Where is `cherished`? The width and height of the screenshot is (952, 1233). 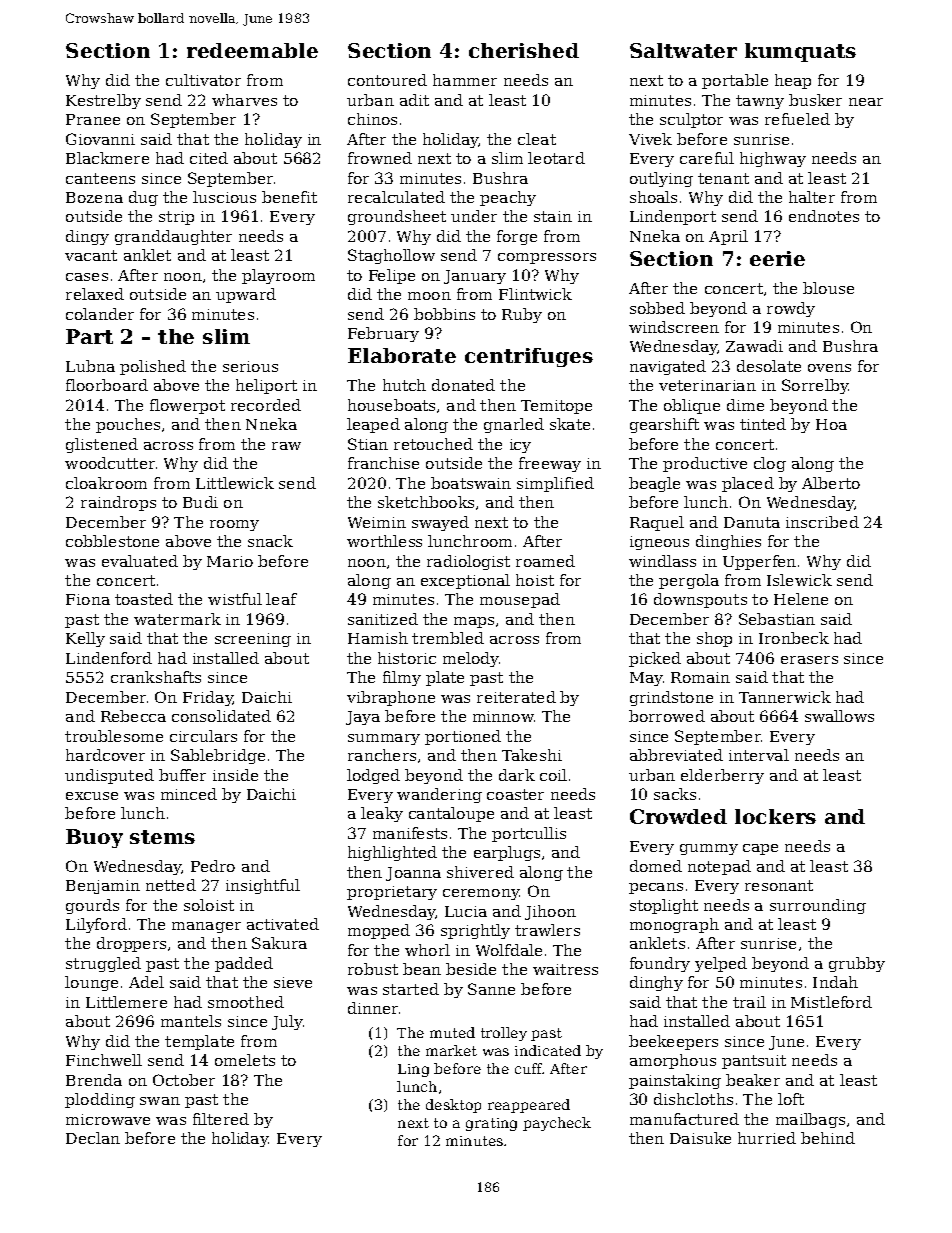 cherished is located at coordinates (524, 50).
